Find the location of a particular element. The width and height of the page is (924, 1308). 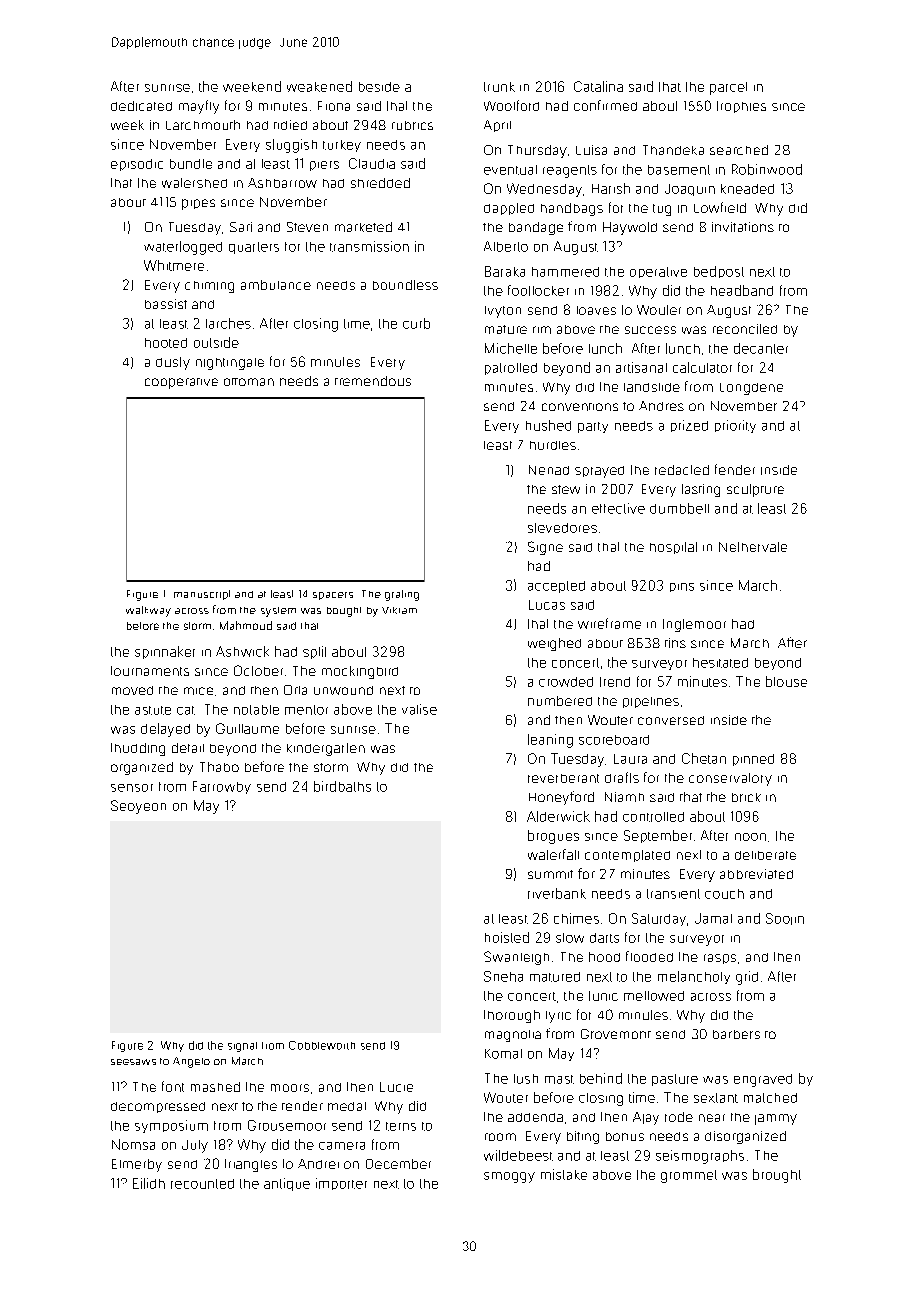

dusty is located at coordinates (173, 363).
